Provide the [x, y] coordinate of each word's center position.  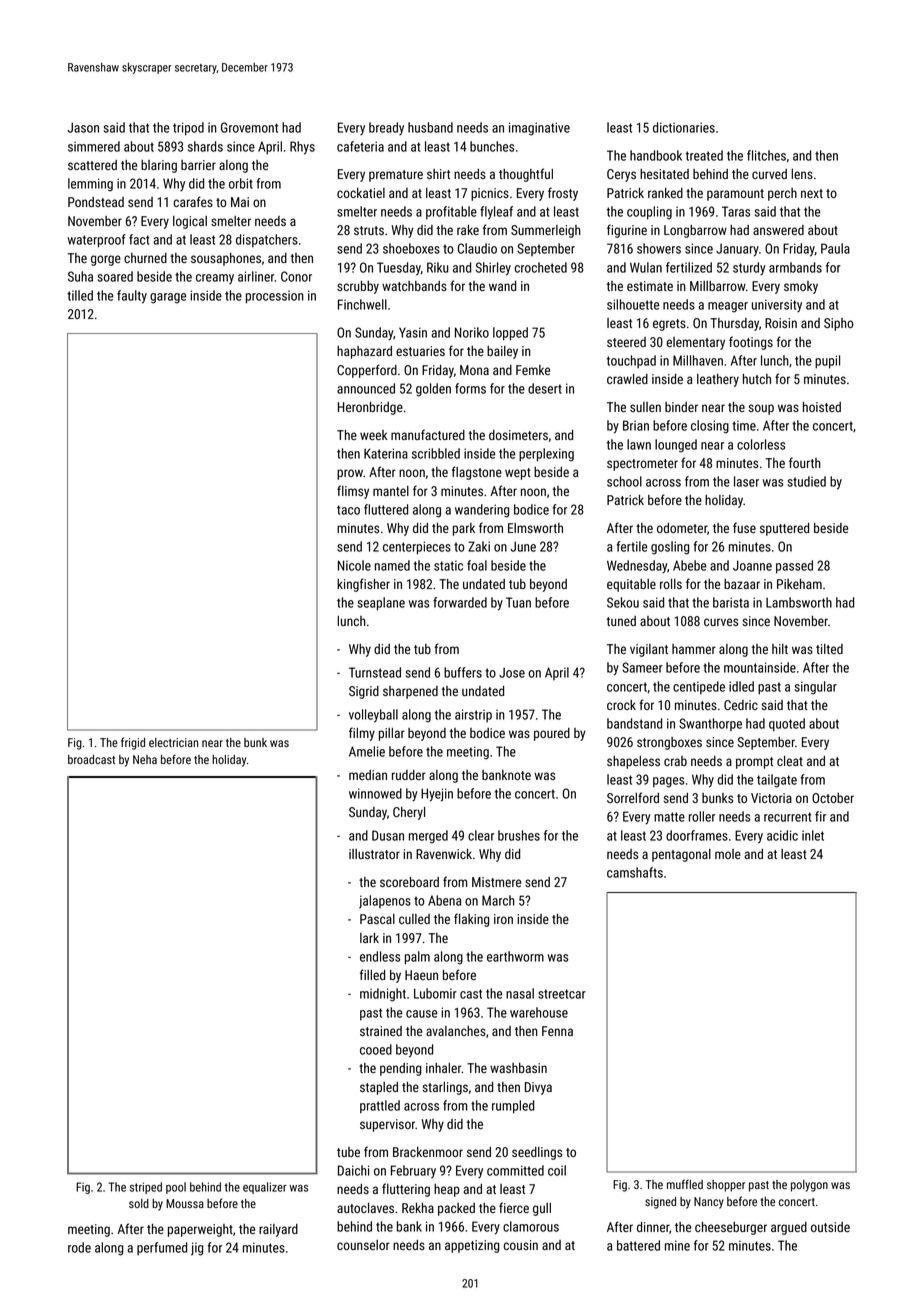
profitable [451, 212]
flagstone [477, 473]
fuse [744, 527]
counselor [363, 1245]
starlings [445, 1088]
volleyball [373, 716]
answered [778, 230]
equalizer [265, 1188]
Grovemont [249, 127]
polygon [809, 1186]
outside [830, 1227]
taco [348, 510]
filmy [362, 734]
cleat [790, 761]
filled [372, 974]
